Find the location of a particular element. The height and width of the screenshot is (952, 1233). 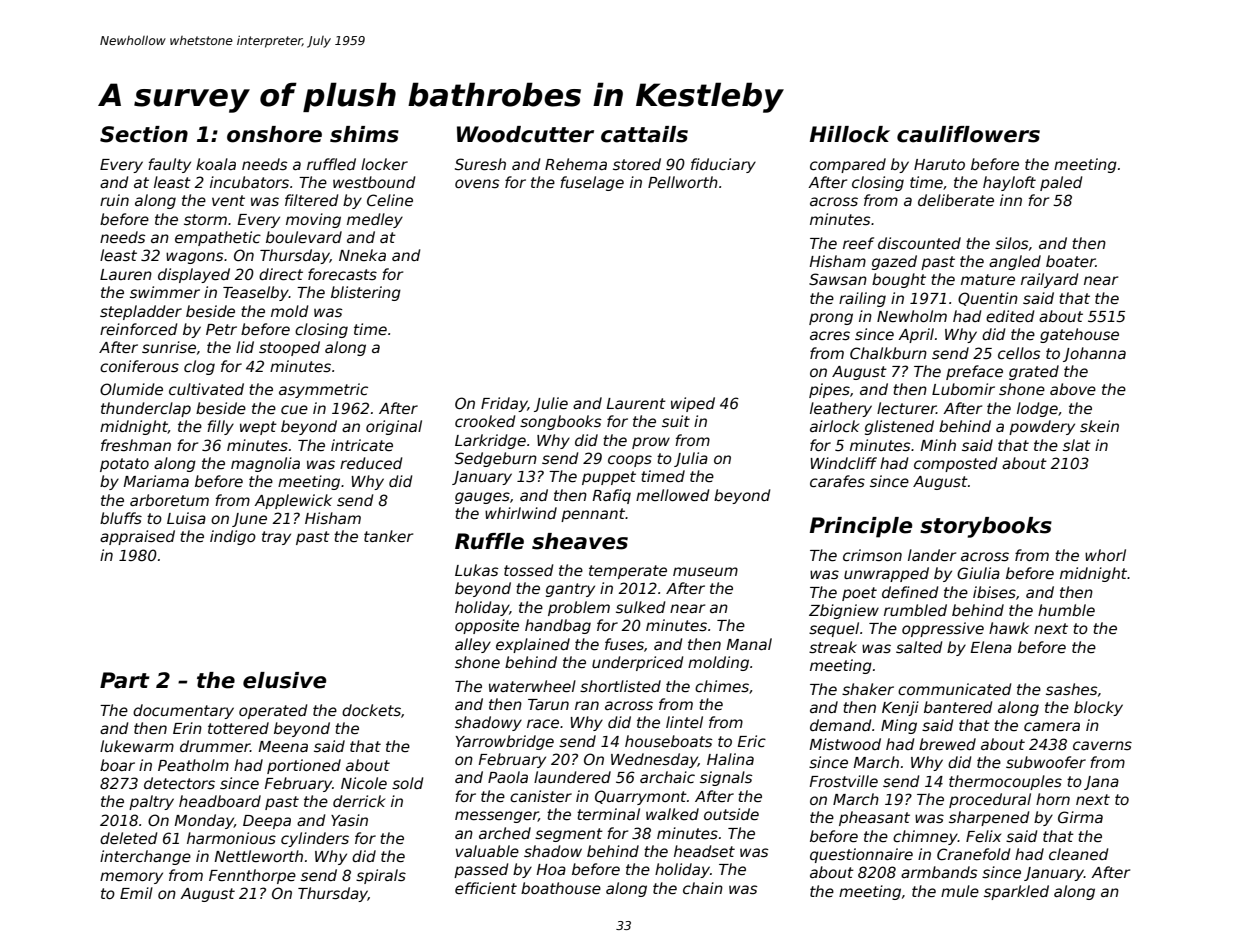

Nettleworth is located at coordinates (258, 856).
